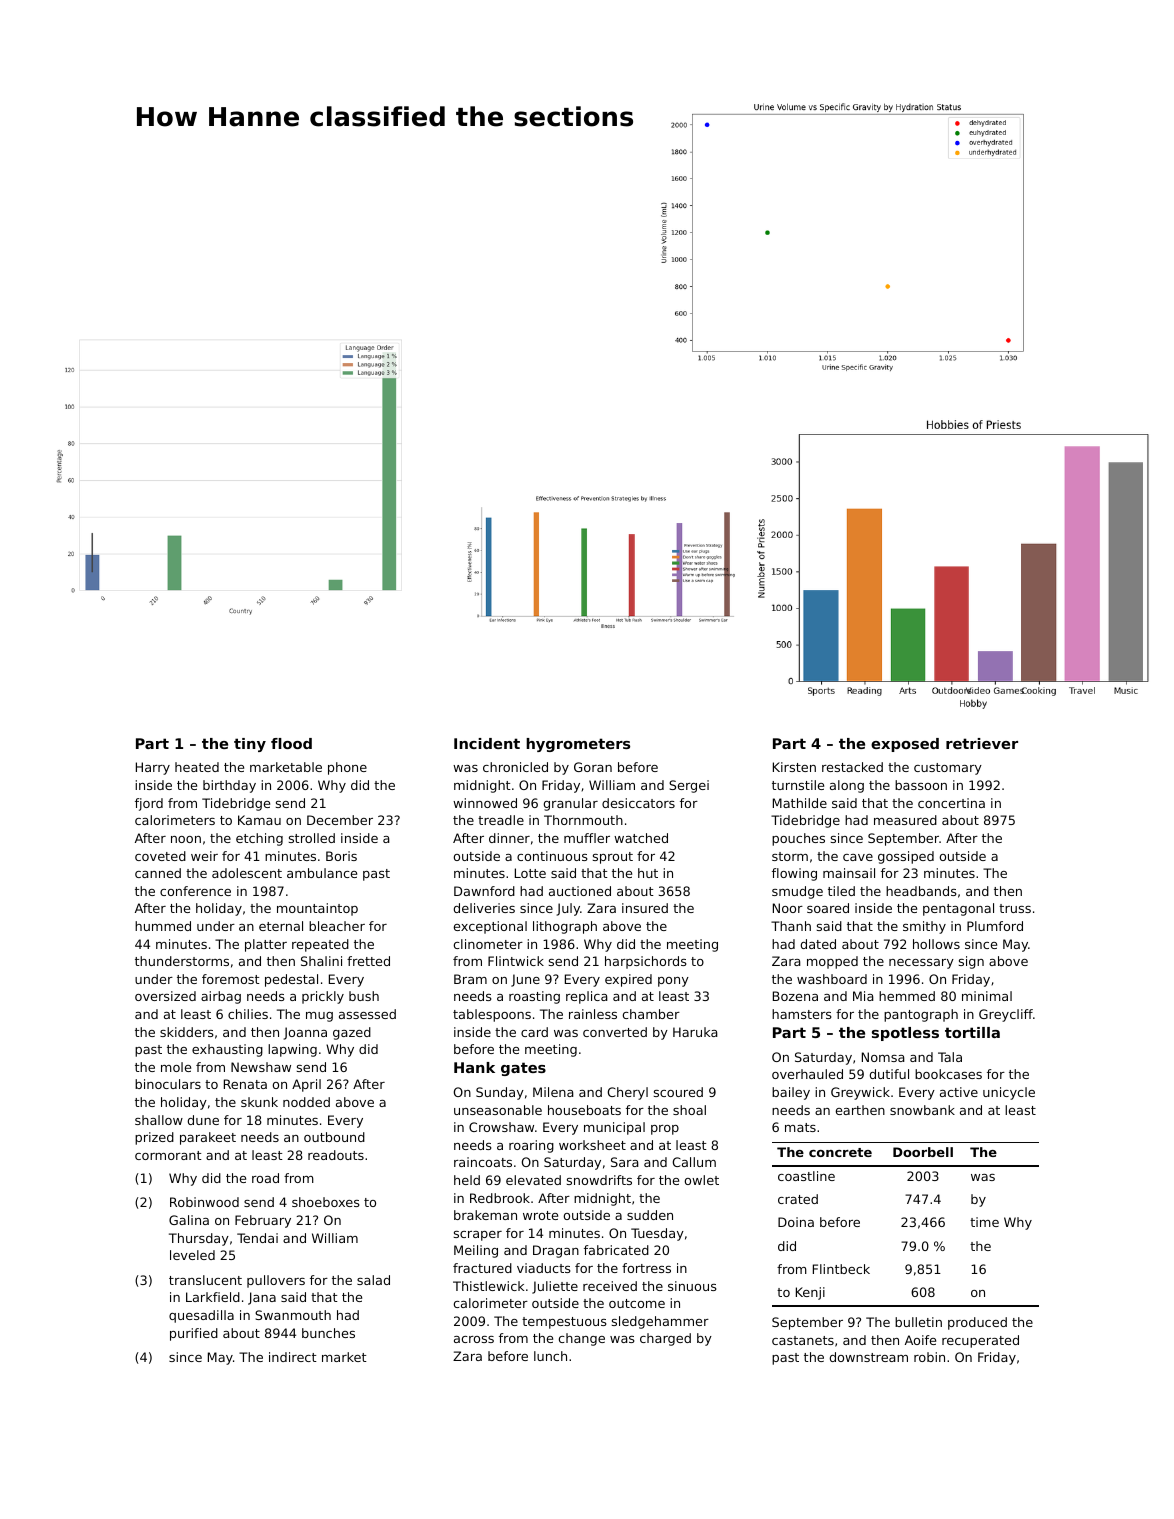 The image size is (1174, 1519). What do you see at coordinates (515, 767) in the page?
I see `chronicled` at bounding box center [515, 767].
